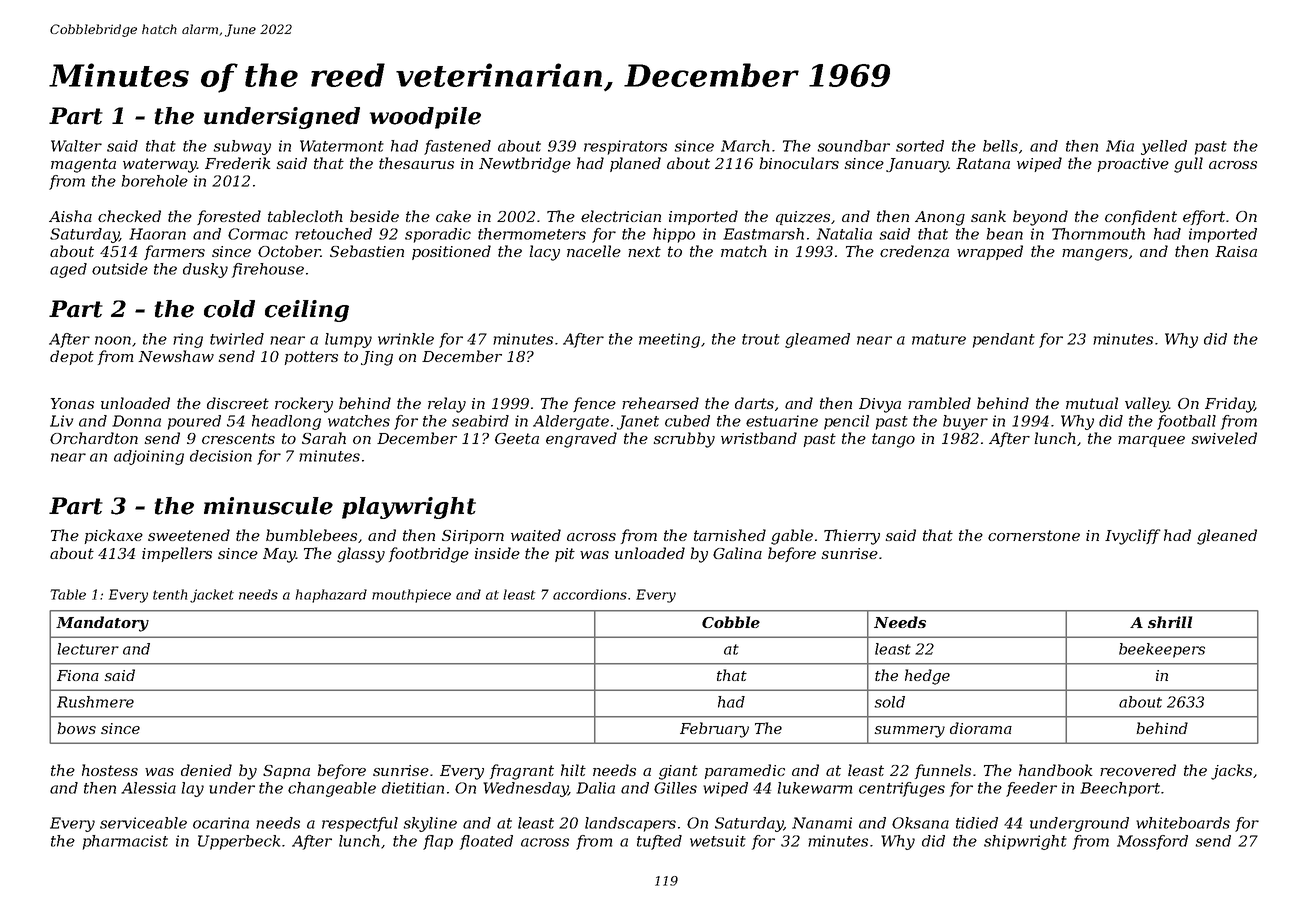  Describe the element at coordinates (1236, 251) in the screenshot. I see `Raisa` at that location.
